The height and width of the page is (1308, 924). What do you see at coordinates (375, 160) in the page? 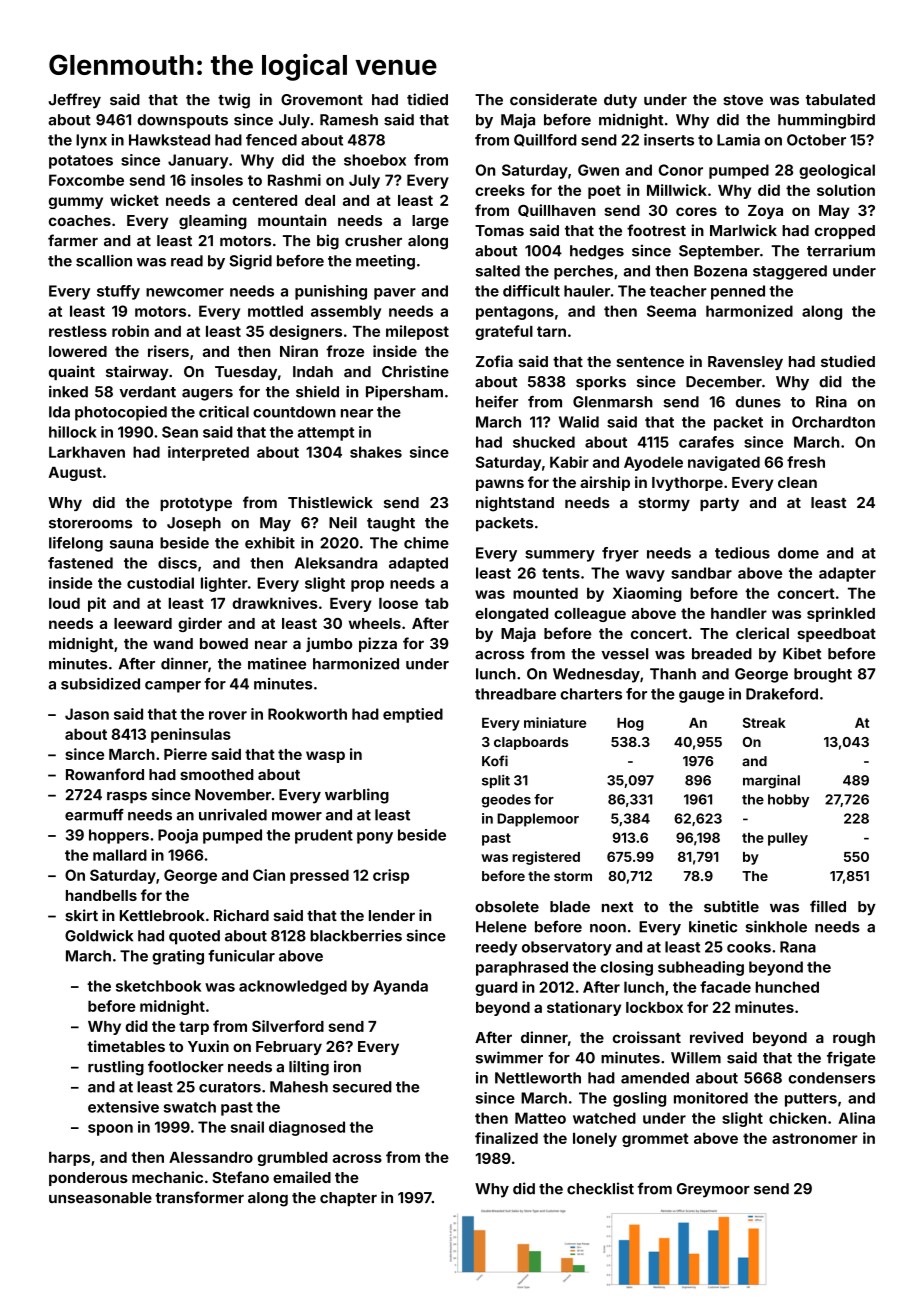
I see `shoebox` at bounding box center [375, 160].
